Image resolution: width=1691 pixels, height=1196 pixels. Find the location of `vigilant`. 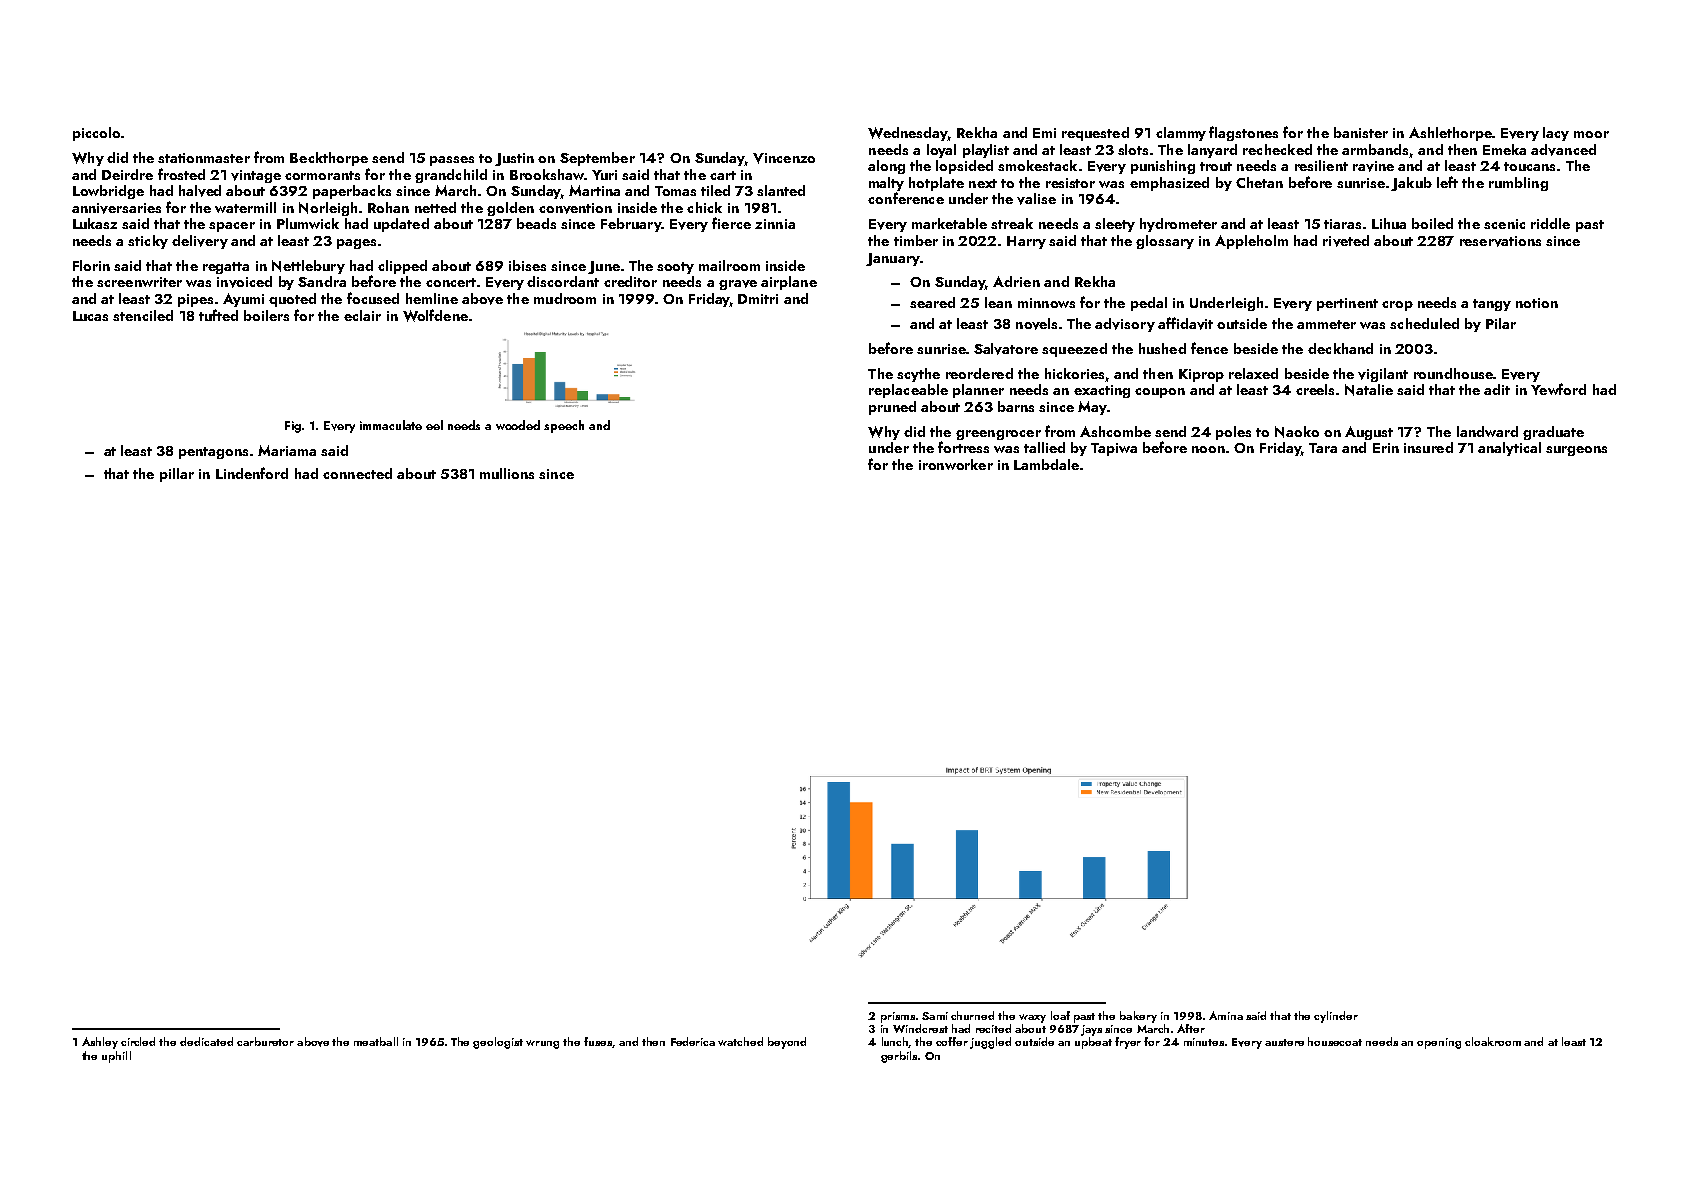

vigilant is located at coordinates (1383, 375).
